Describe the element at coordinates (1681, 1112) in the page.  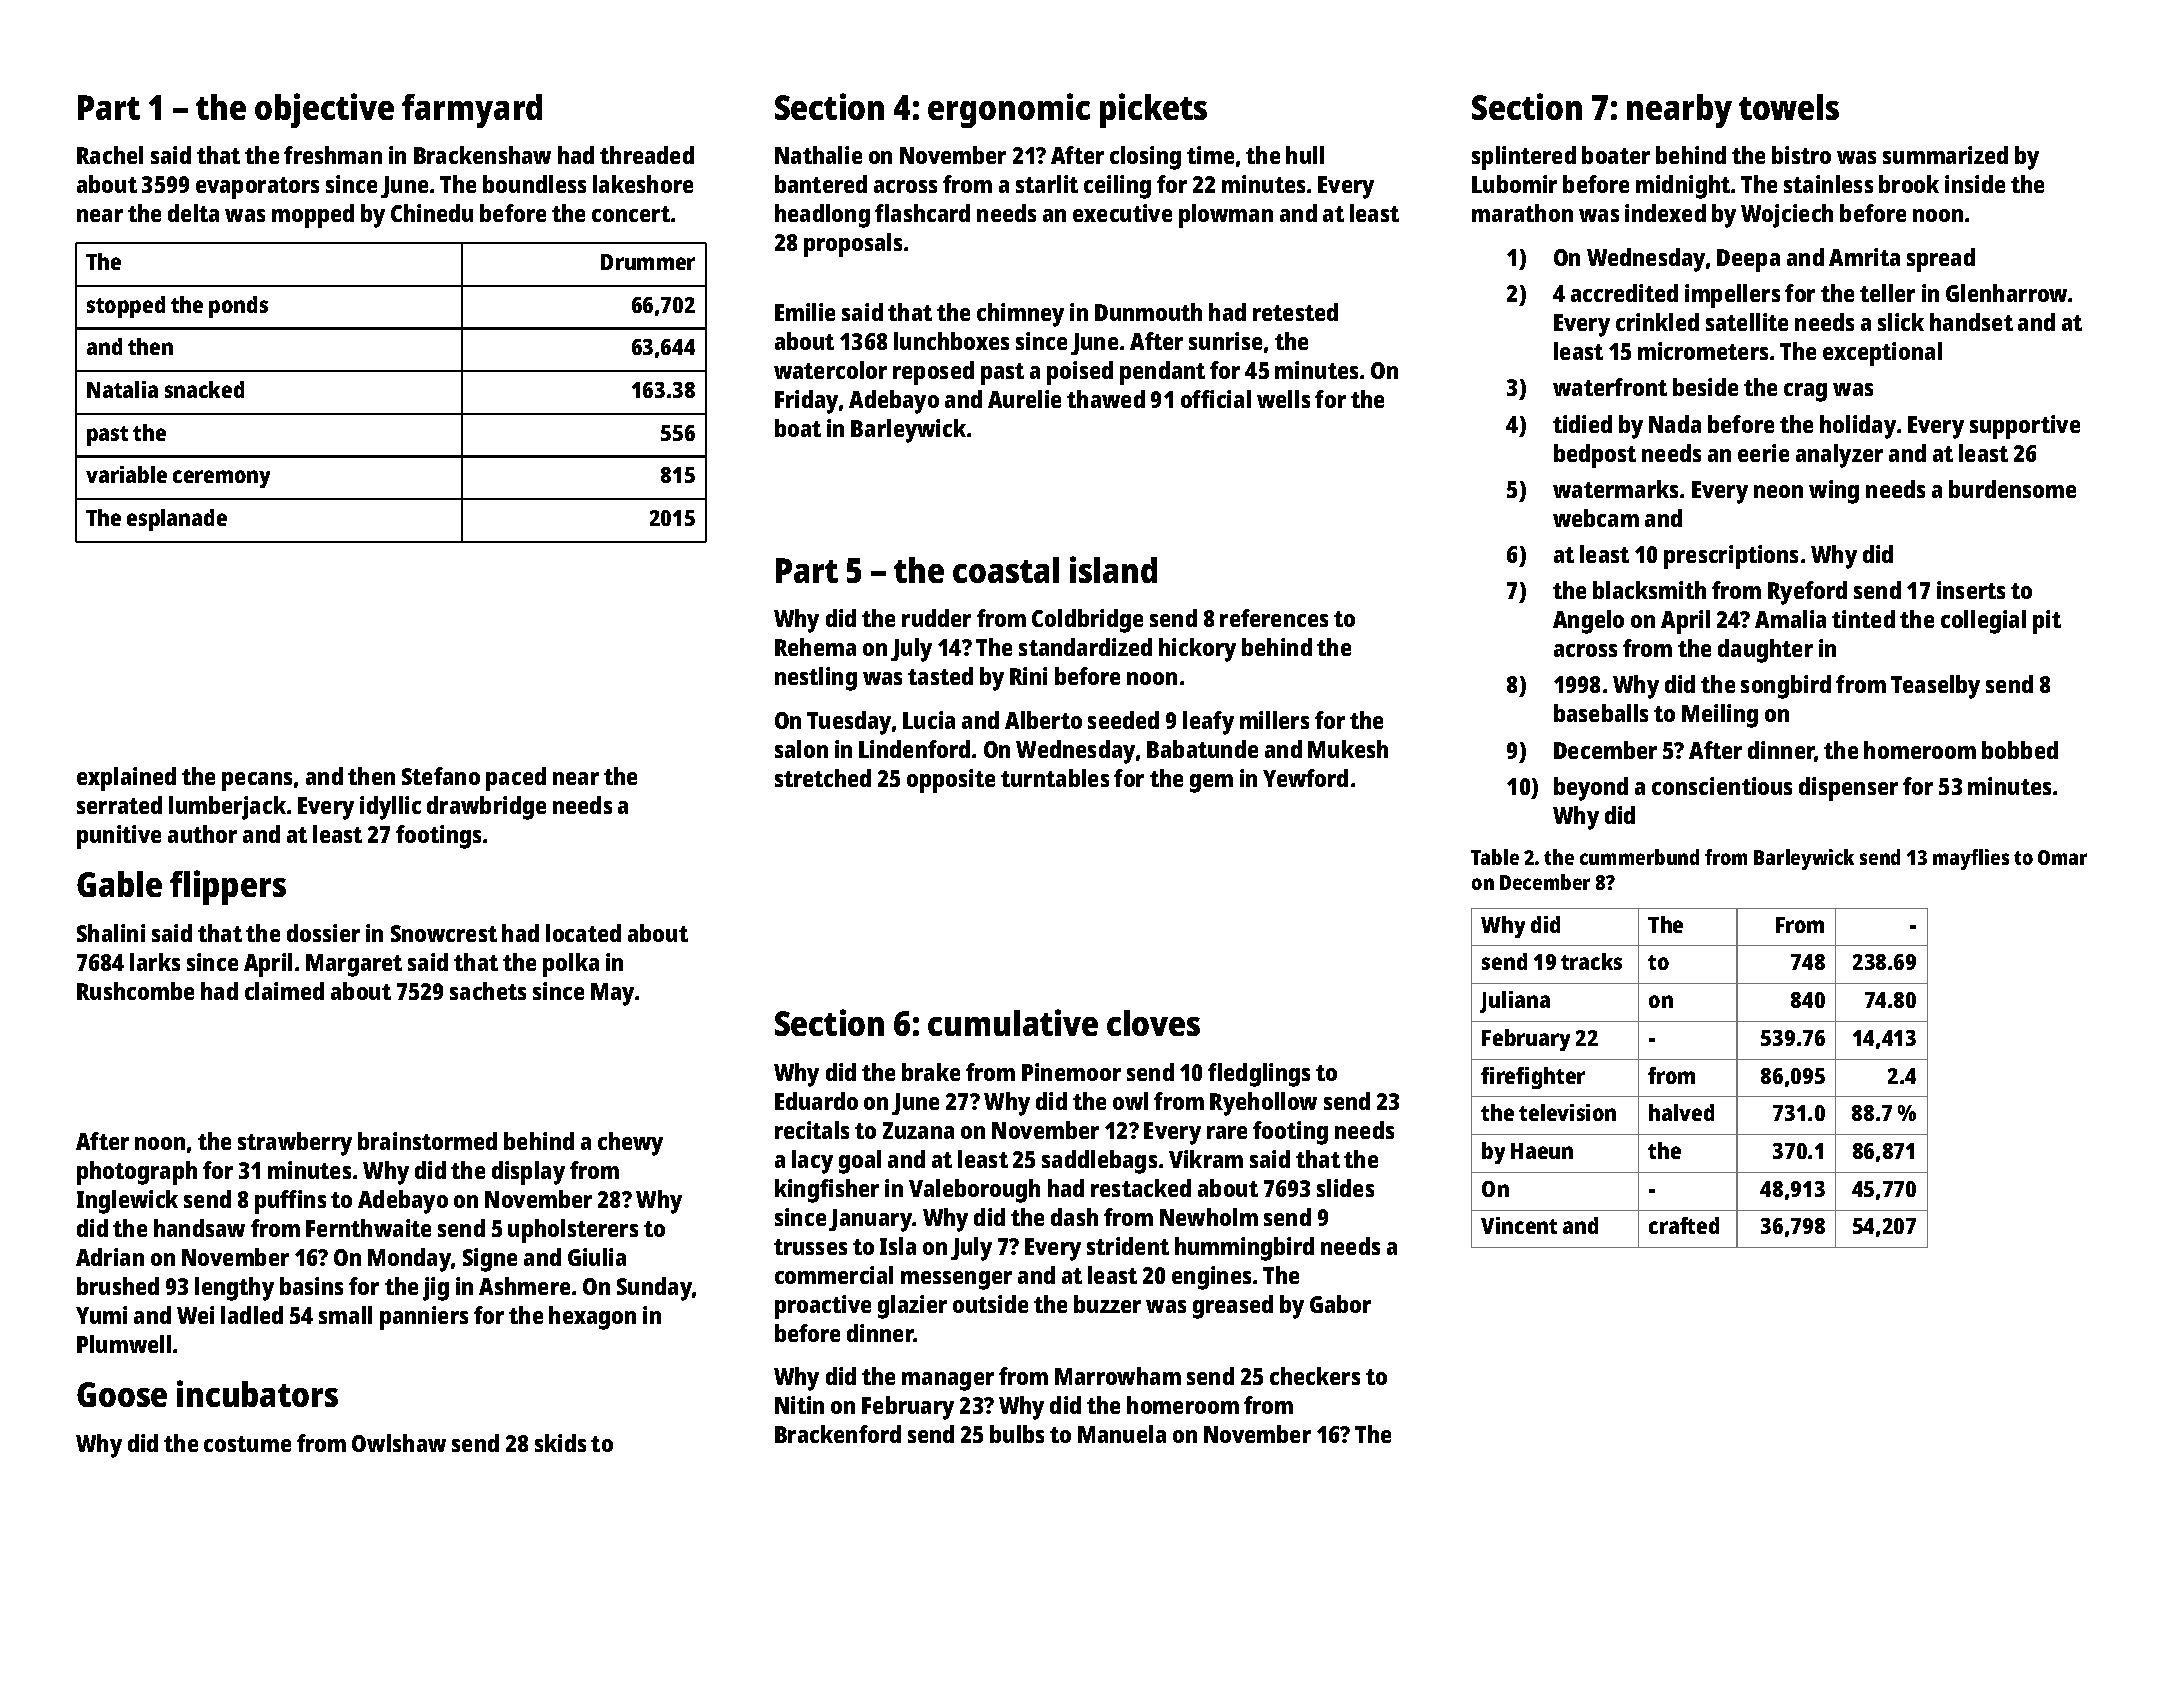
I see `halved` at that location.
